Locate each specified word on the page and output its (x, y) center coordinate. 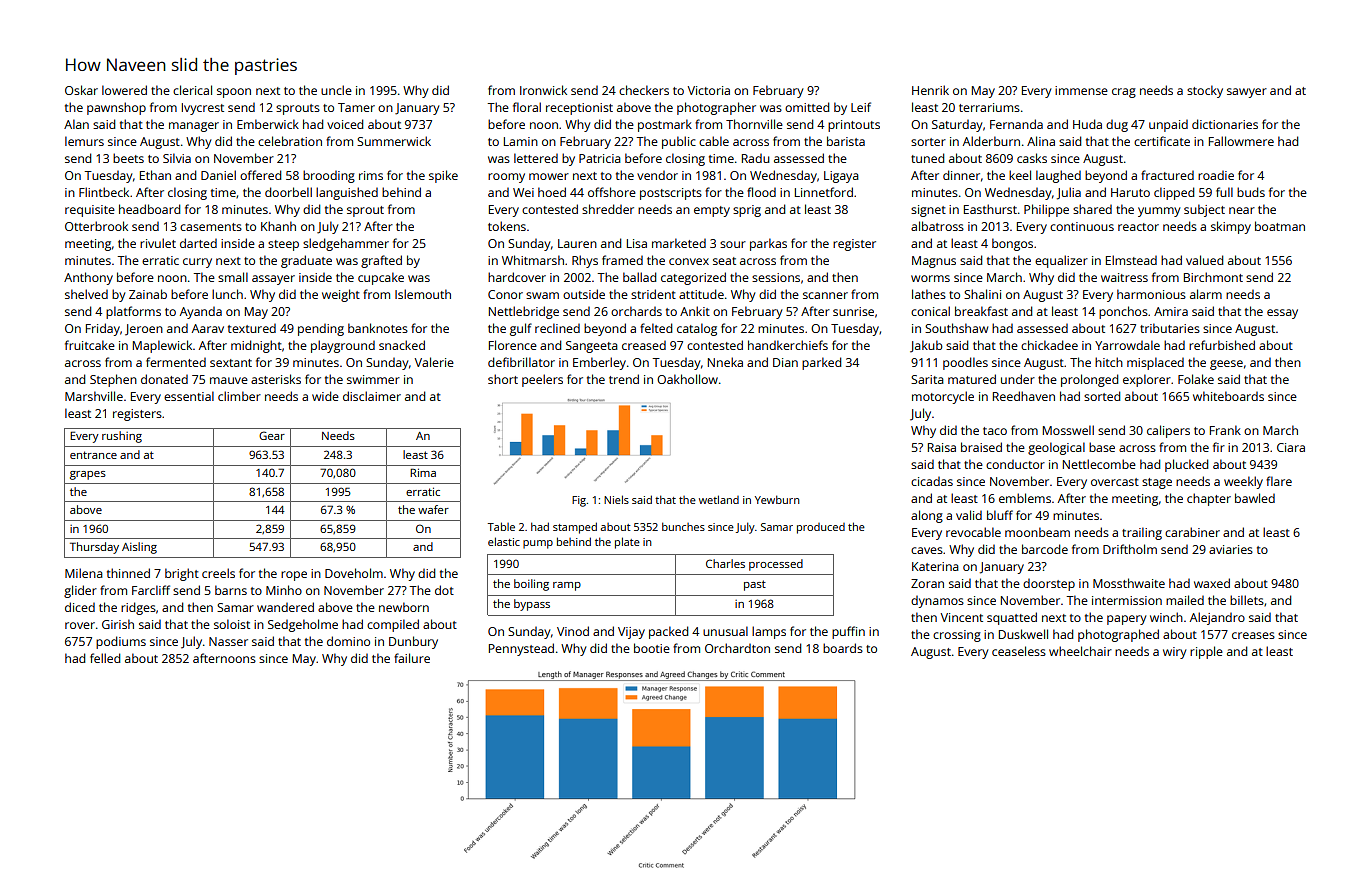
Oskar (81, 90)
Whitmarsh (533, 260)
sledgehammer (346, 244)
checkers (644, 90)
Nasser (228, 641)
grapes (88, 475)
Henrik (930, 90)
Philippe (1046, 210)
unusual (725, 631)
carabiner (1192, 532)
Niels (616, 499)
